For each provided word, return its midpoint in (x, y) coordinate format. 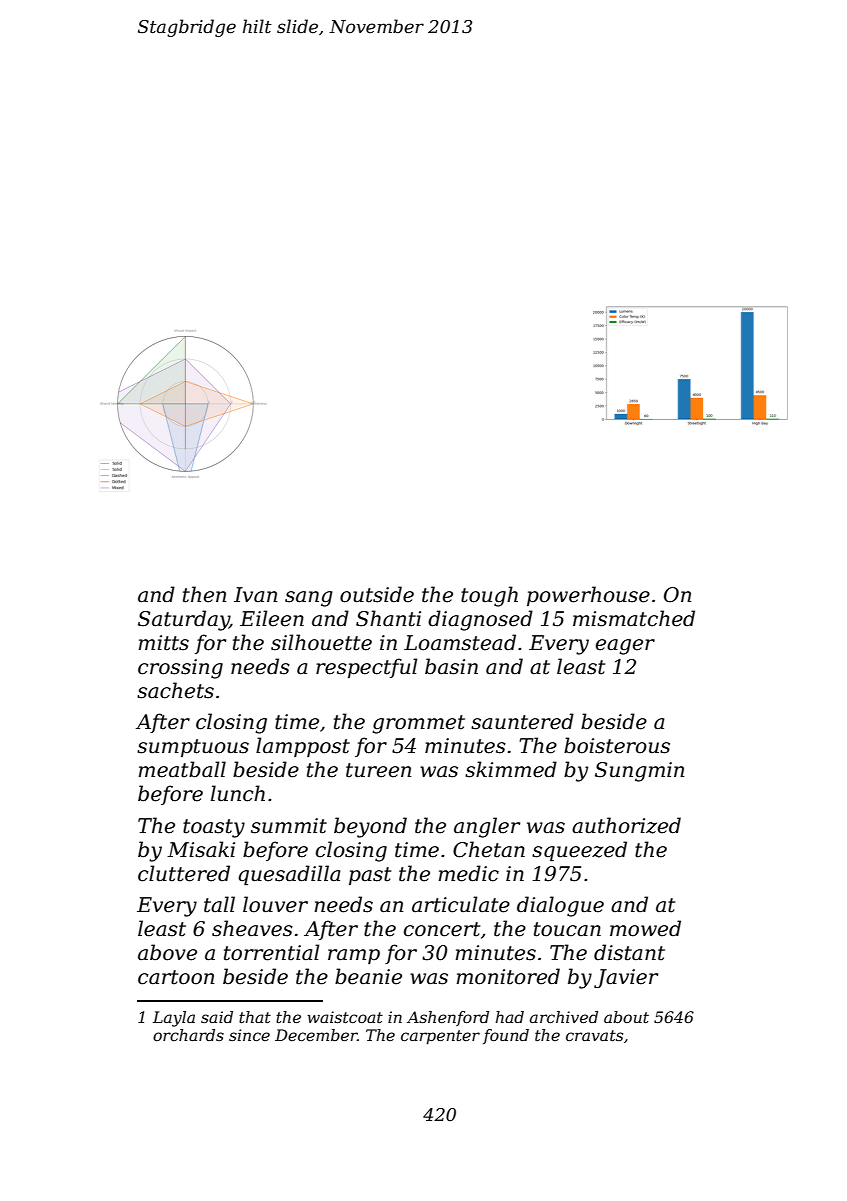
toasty (214, 828)
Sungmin (640, 772)
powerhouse (588, 596)
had (510, 1017)
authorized (626, 825)
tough (489, 596)
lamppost (303, 747)
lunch (238, 793)
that (255, 1017)
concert (442, 929)
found (506, 1036)
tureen (379, 770)
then (205, 594)
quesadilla (289, 875)
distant (629, 952)
